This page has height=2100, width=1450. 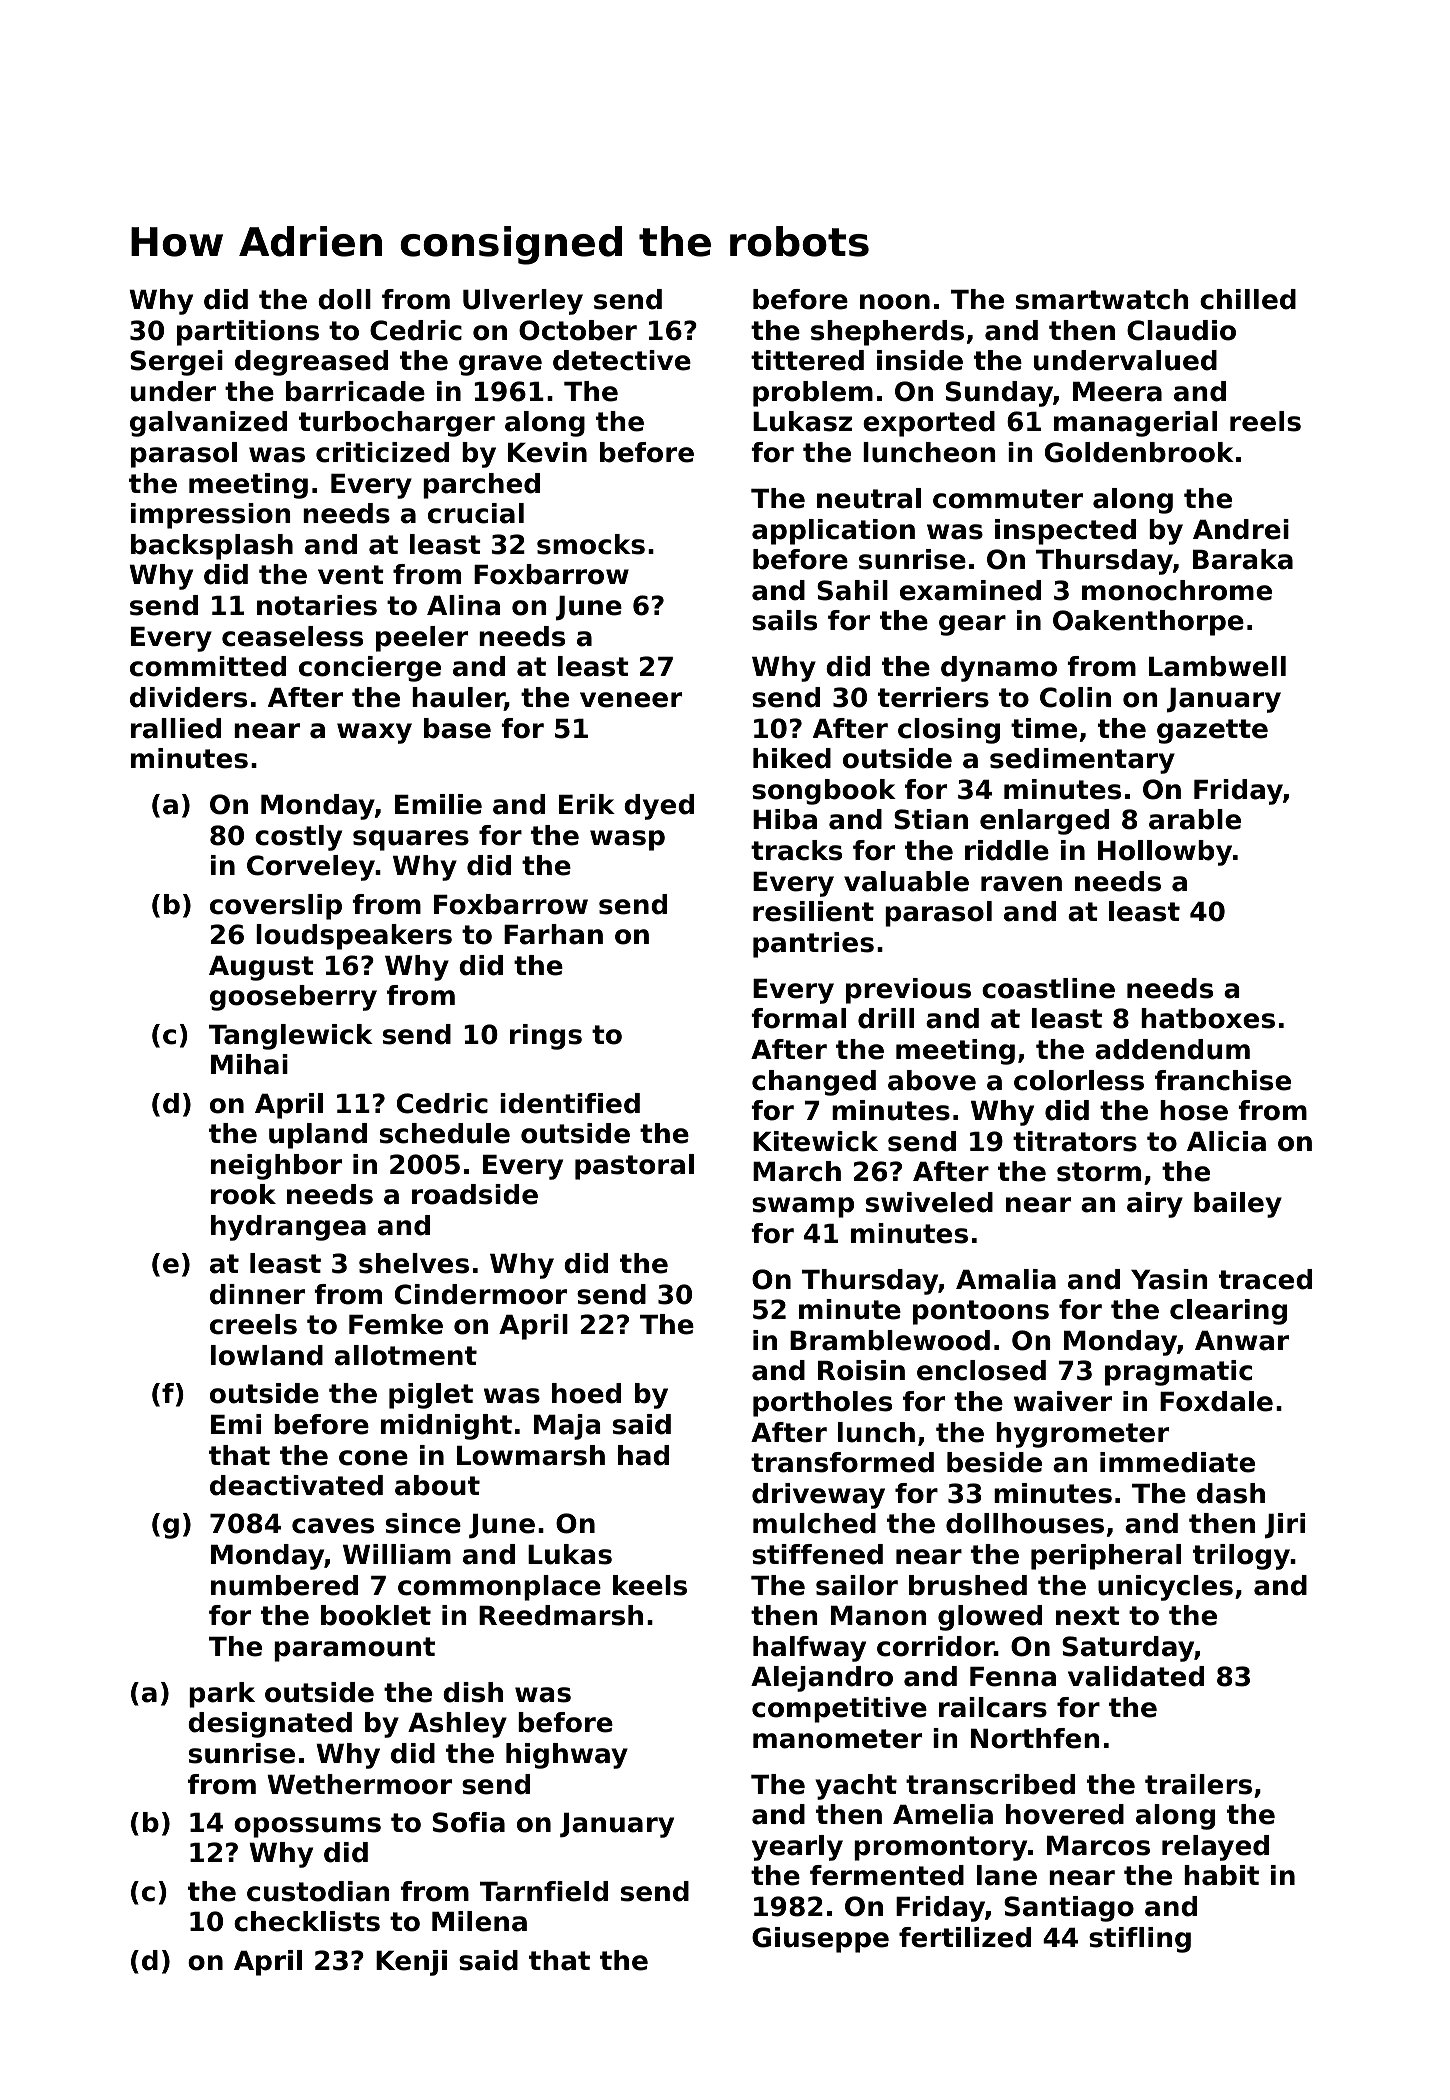 I want to click on driveway, so click(x=818, y=1496).
